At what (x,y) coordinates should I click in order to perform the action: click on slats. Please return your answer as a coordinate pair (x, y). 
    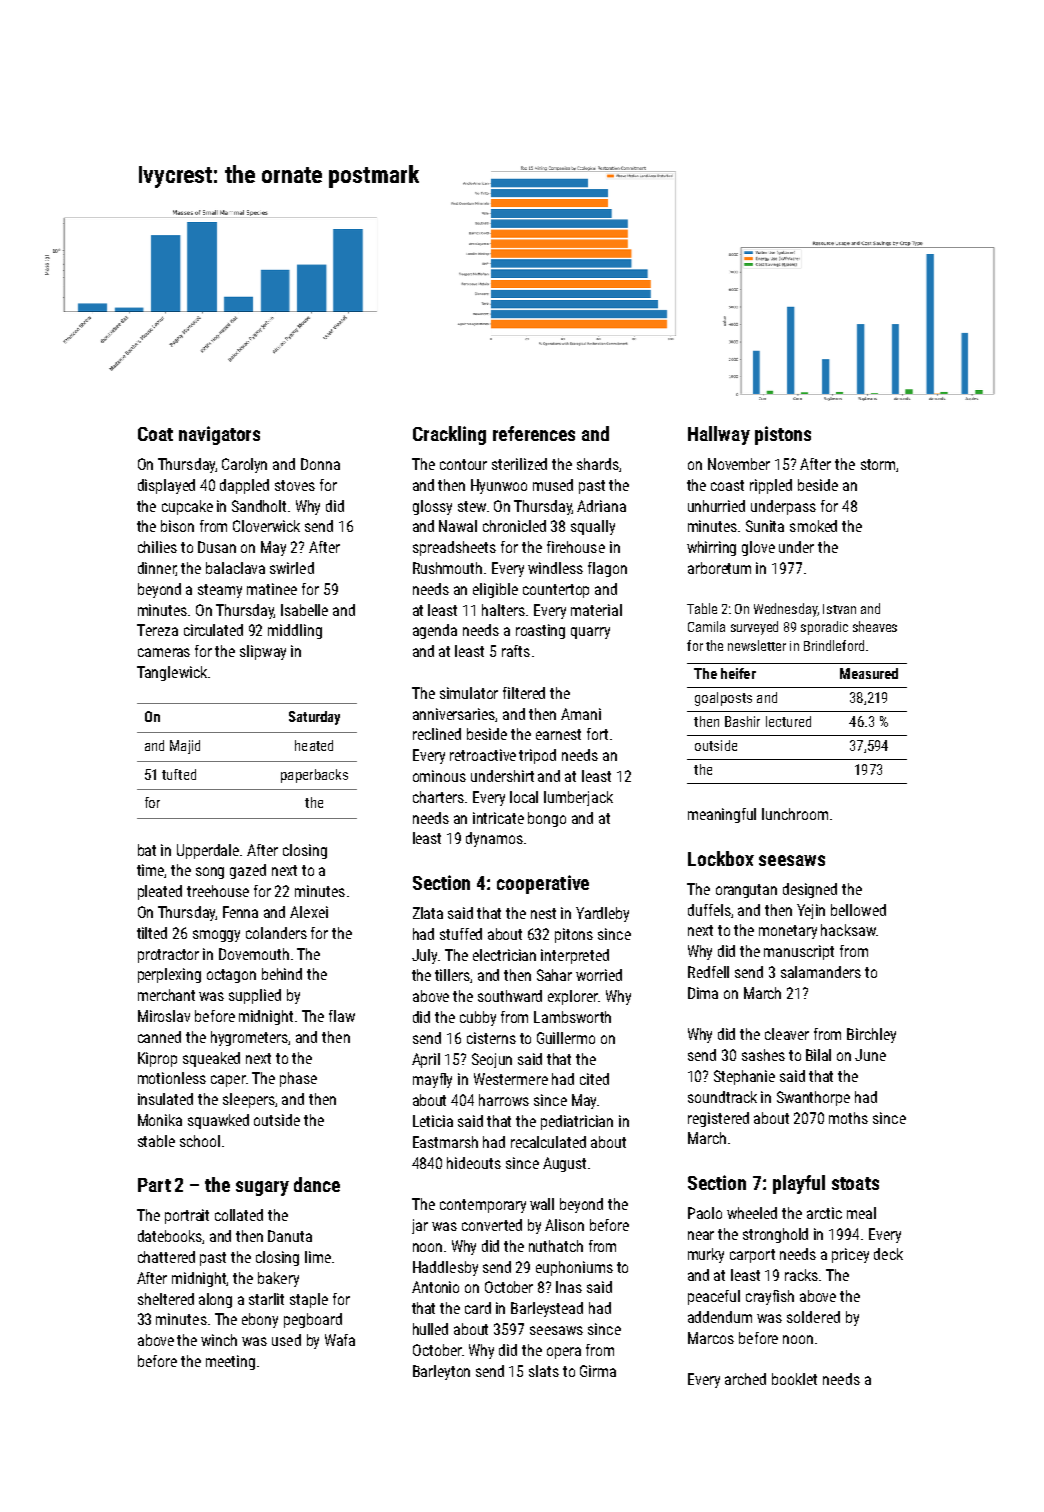
    Looking at the image, I should click on (544, 1371).
